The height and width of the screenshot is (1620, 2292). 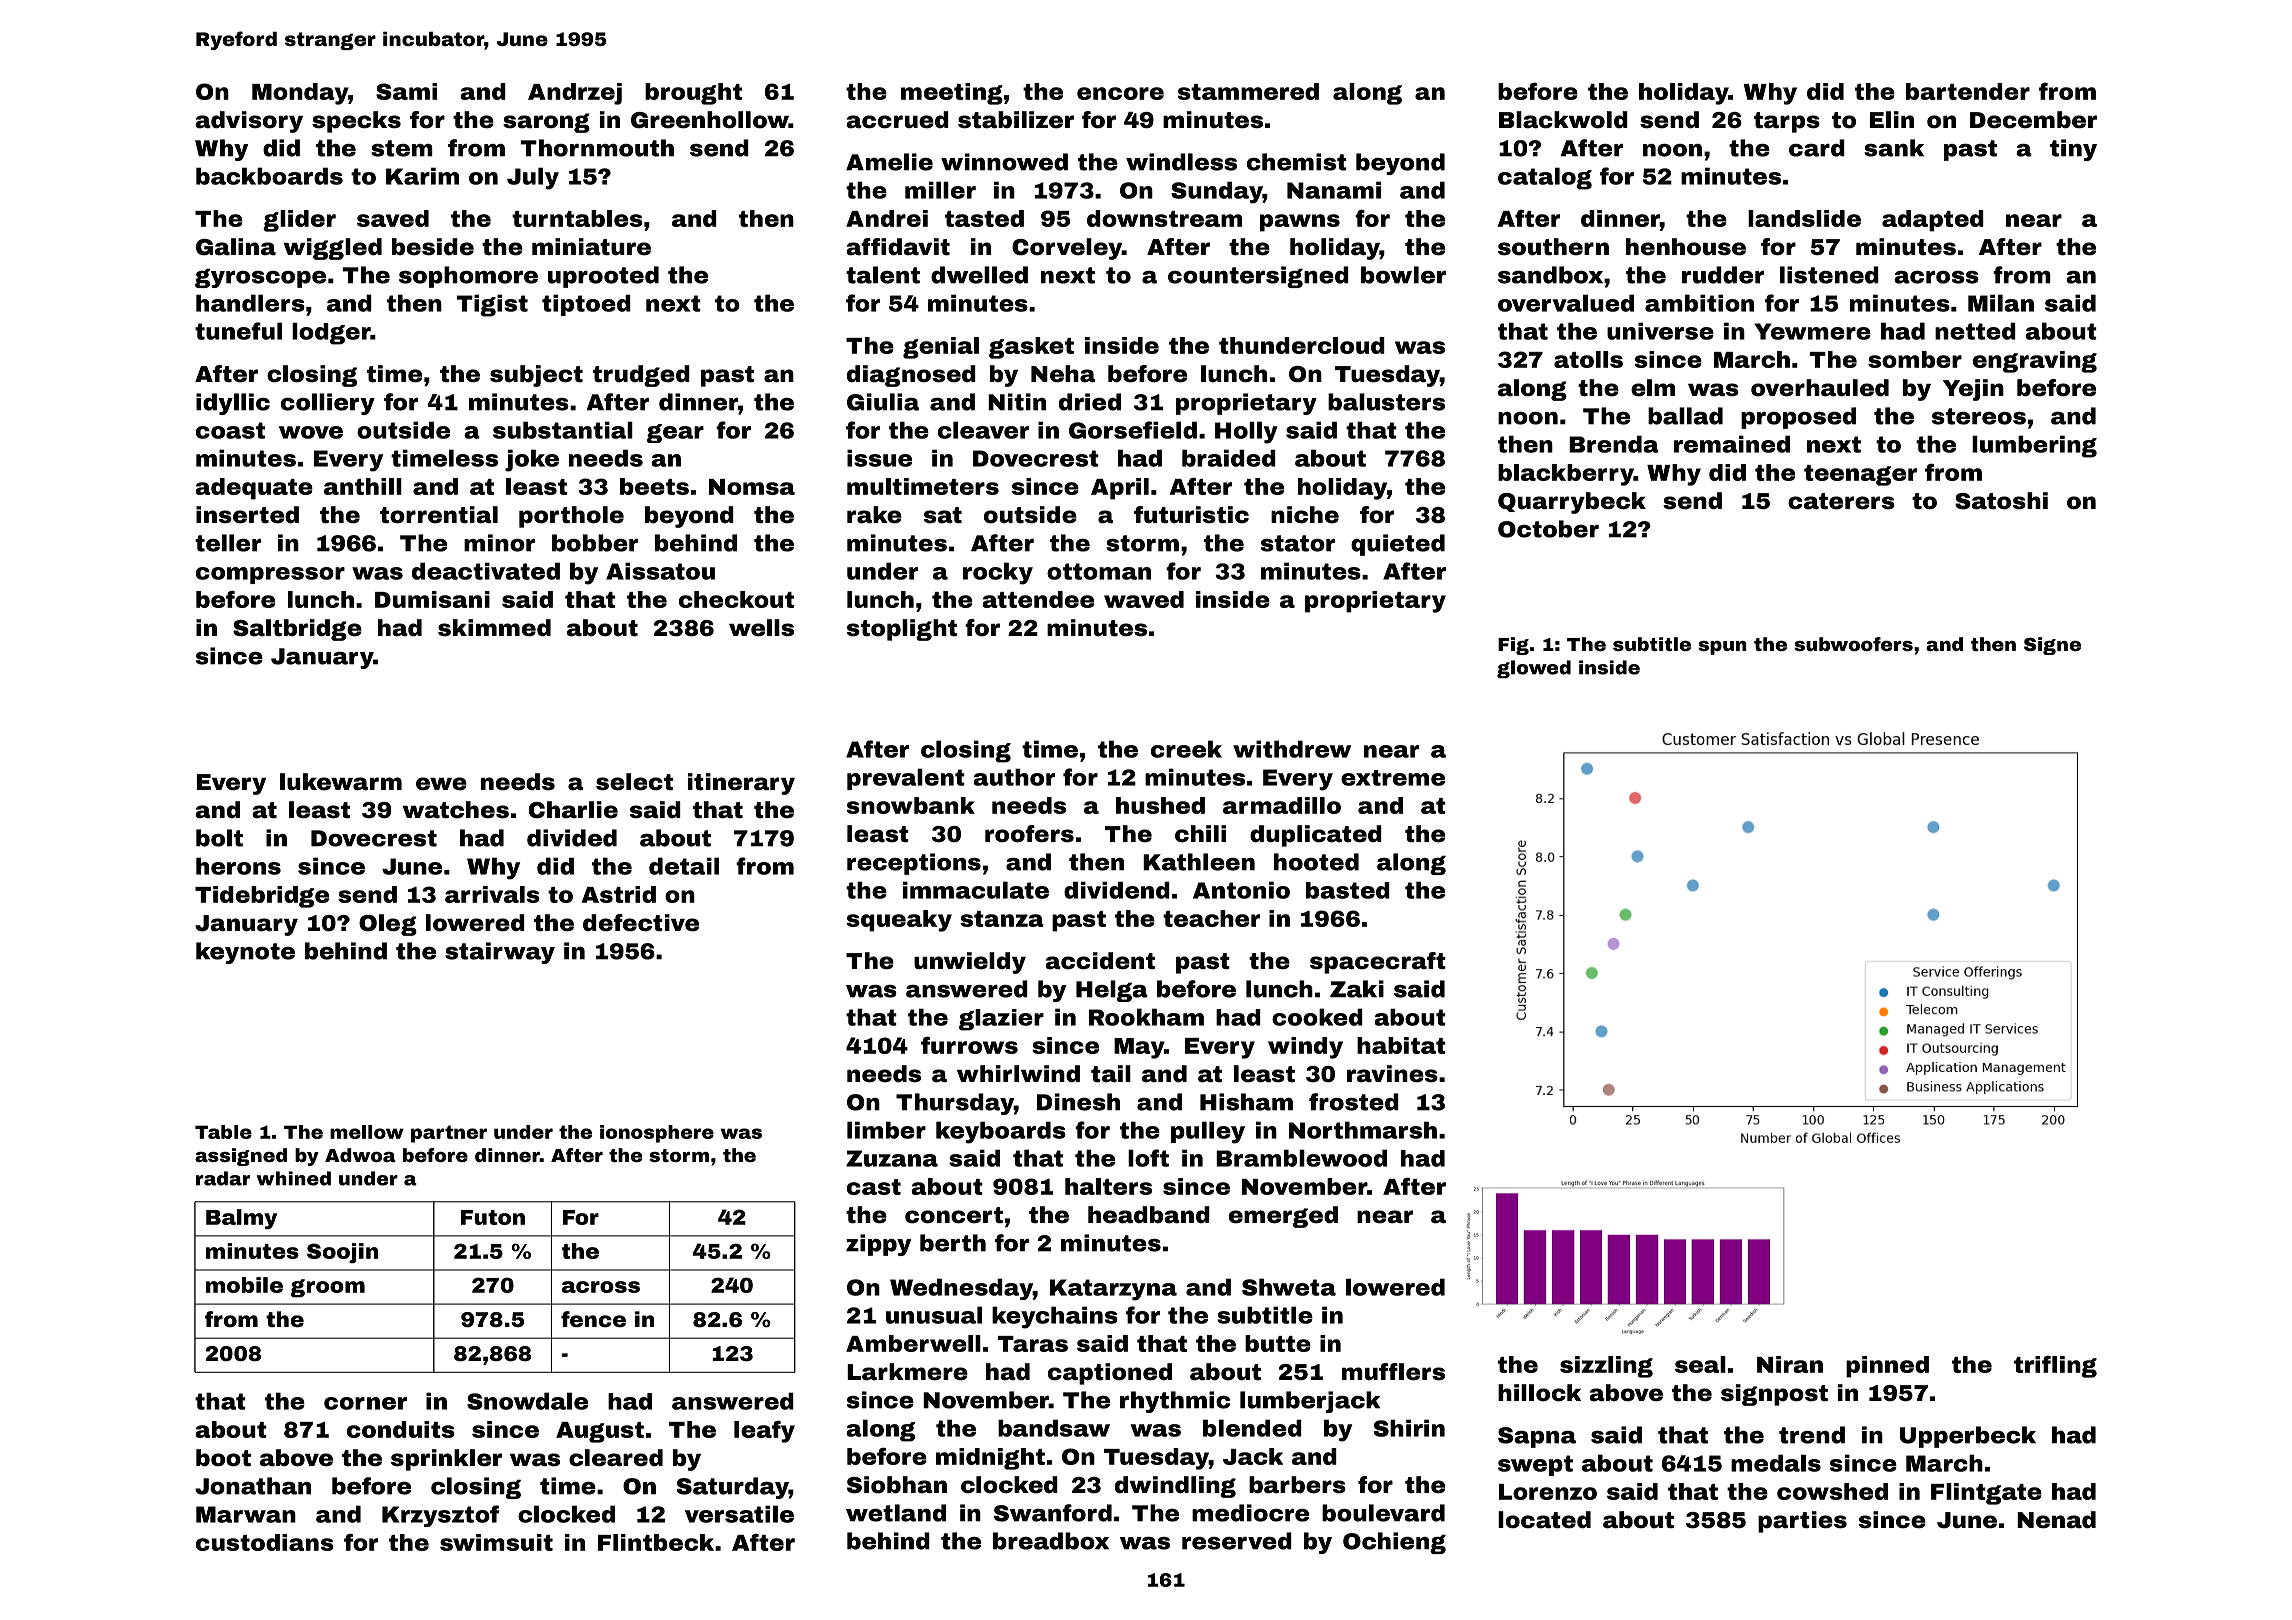 I want to click on quieted, so click(x=1398, y=545).
